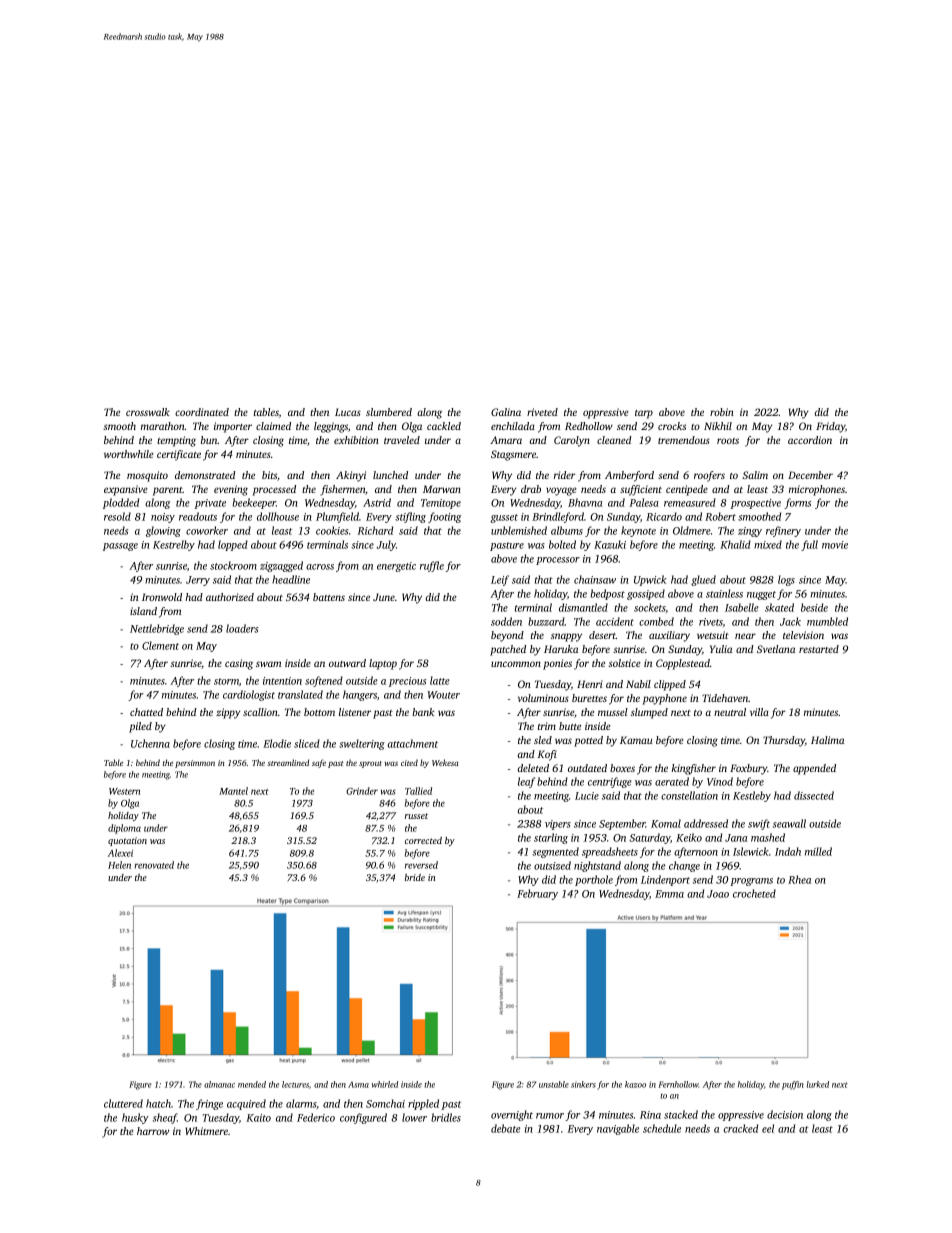 The width and height of the document is (952, 1233). What do you see at coordinates (692, 530) in the document?
I see `Oldmere` at bounding box center [692, 530].
